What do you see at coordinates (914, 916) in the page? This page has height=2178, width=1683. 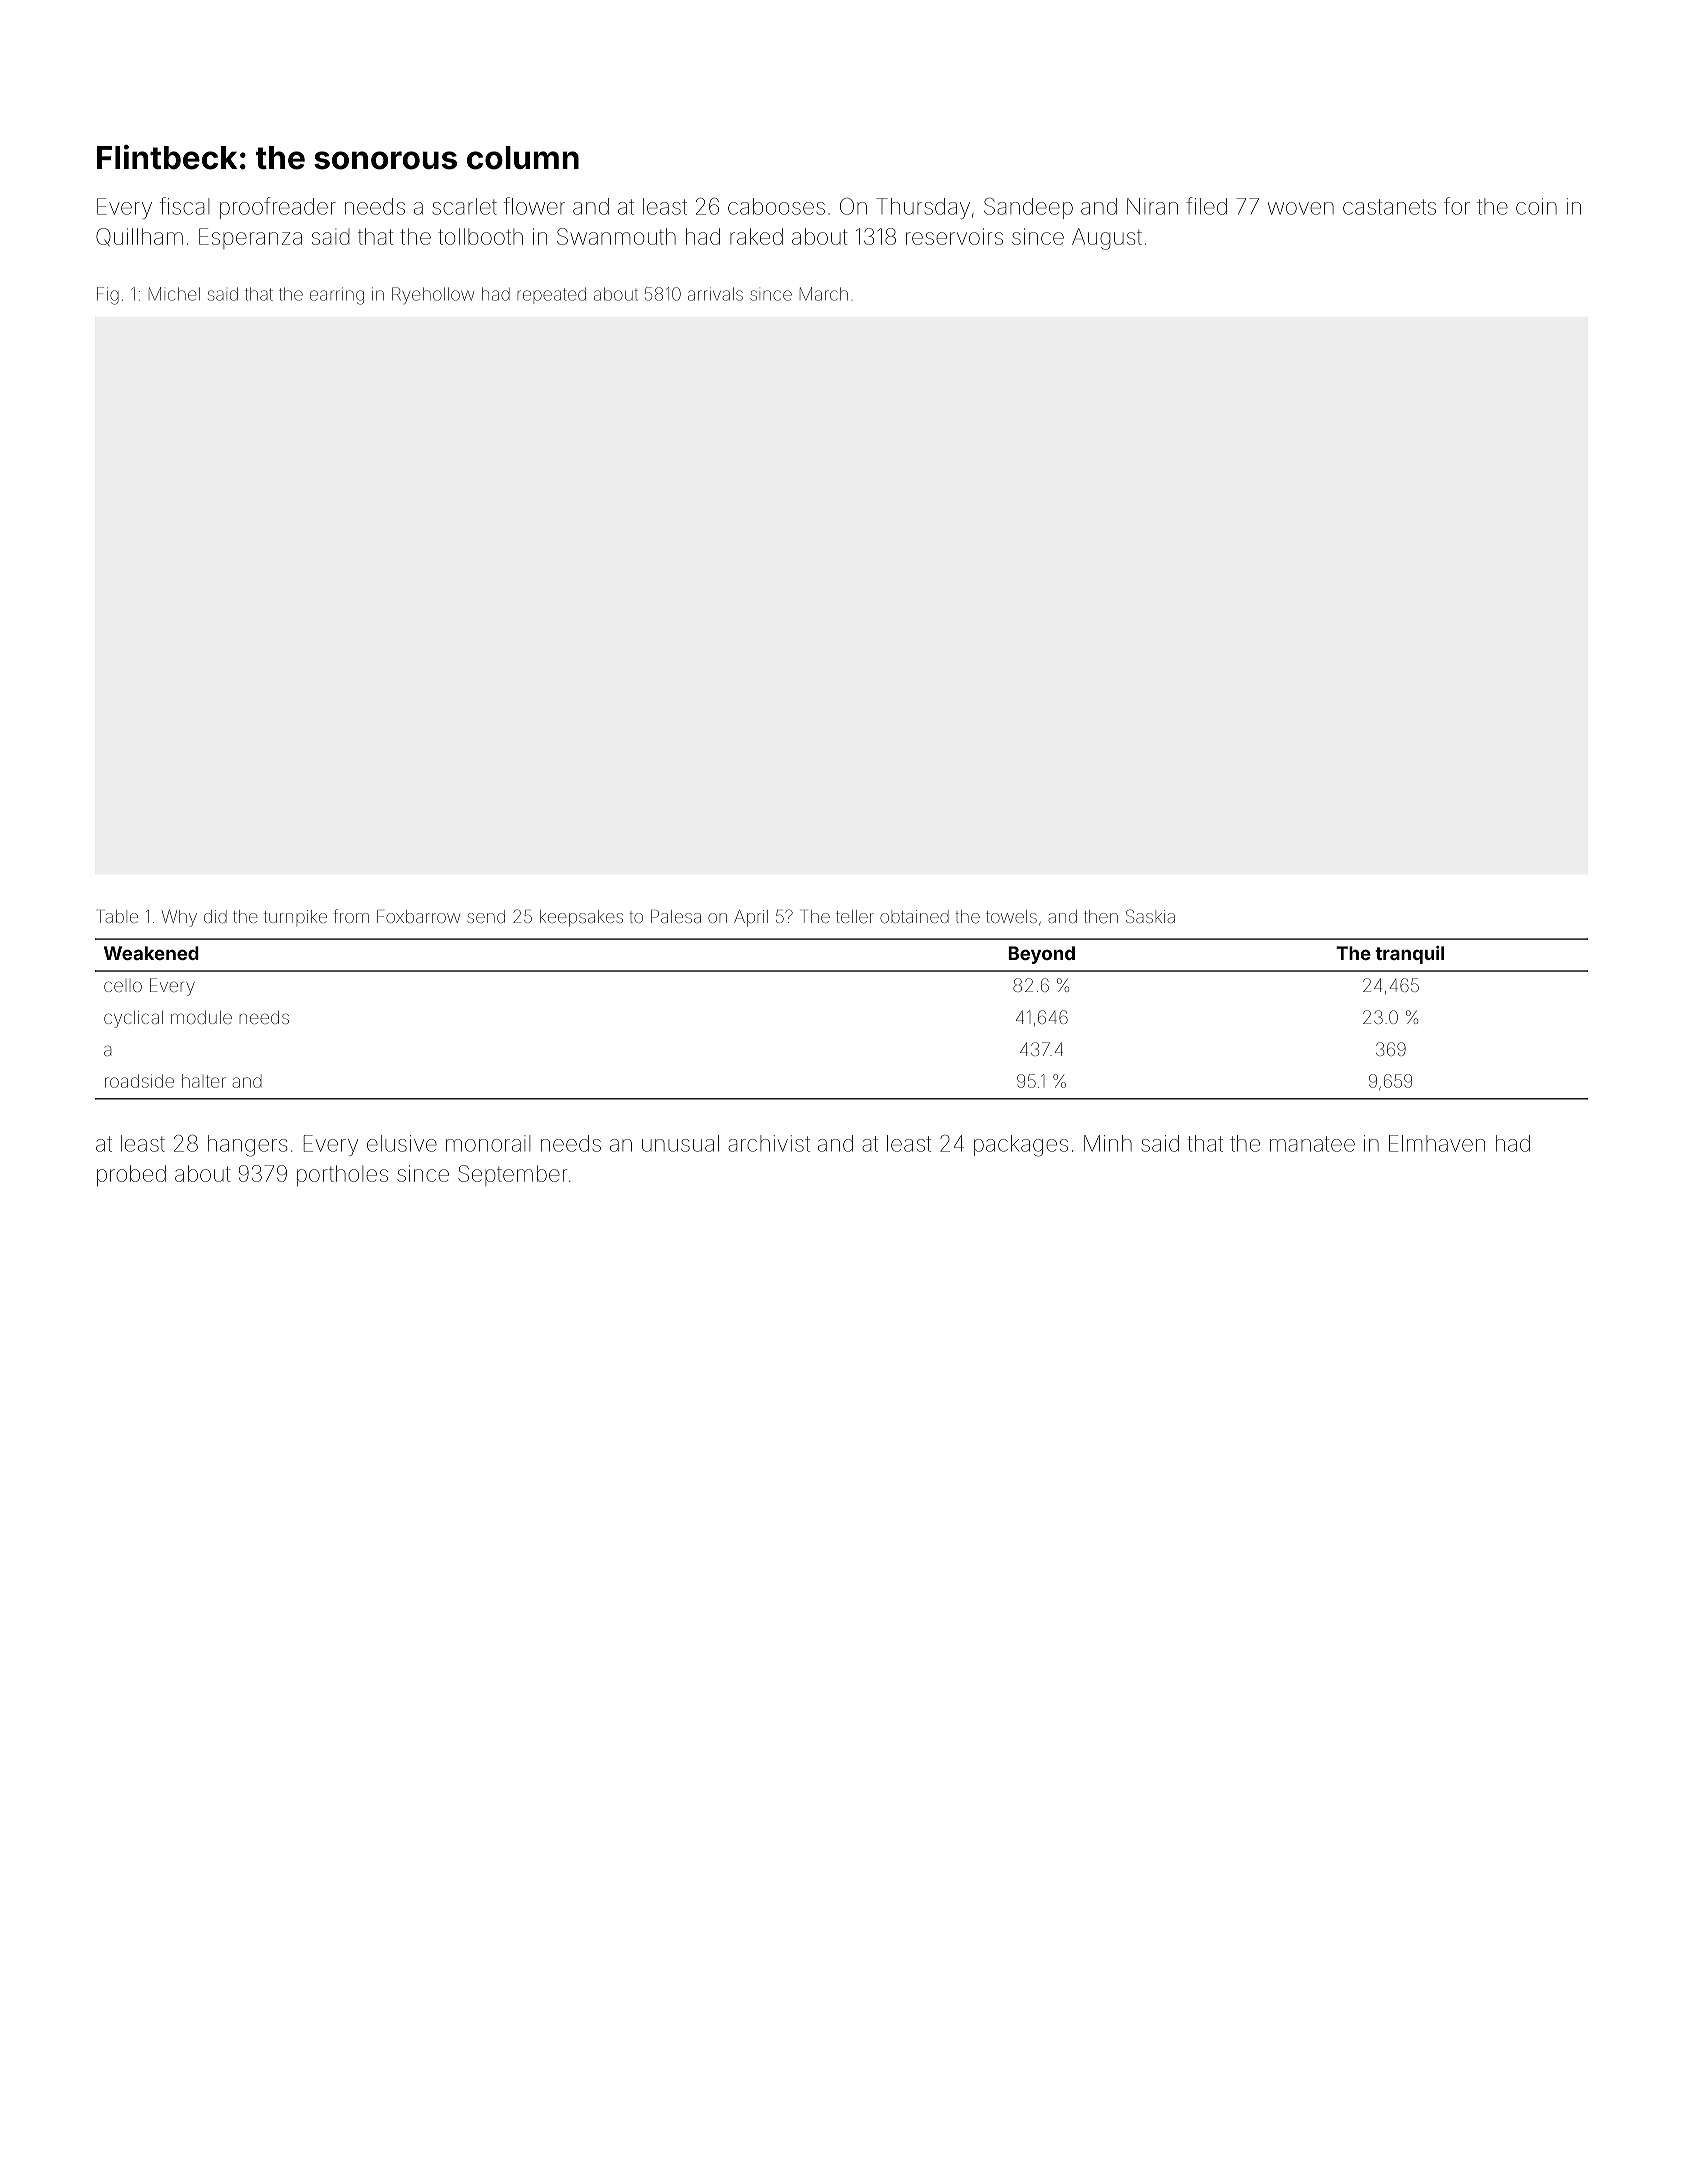 I see `obtained` at bounding box center [914, 916].
